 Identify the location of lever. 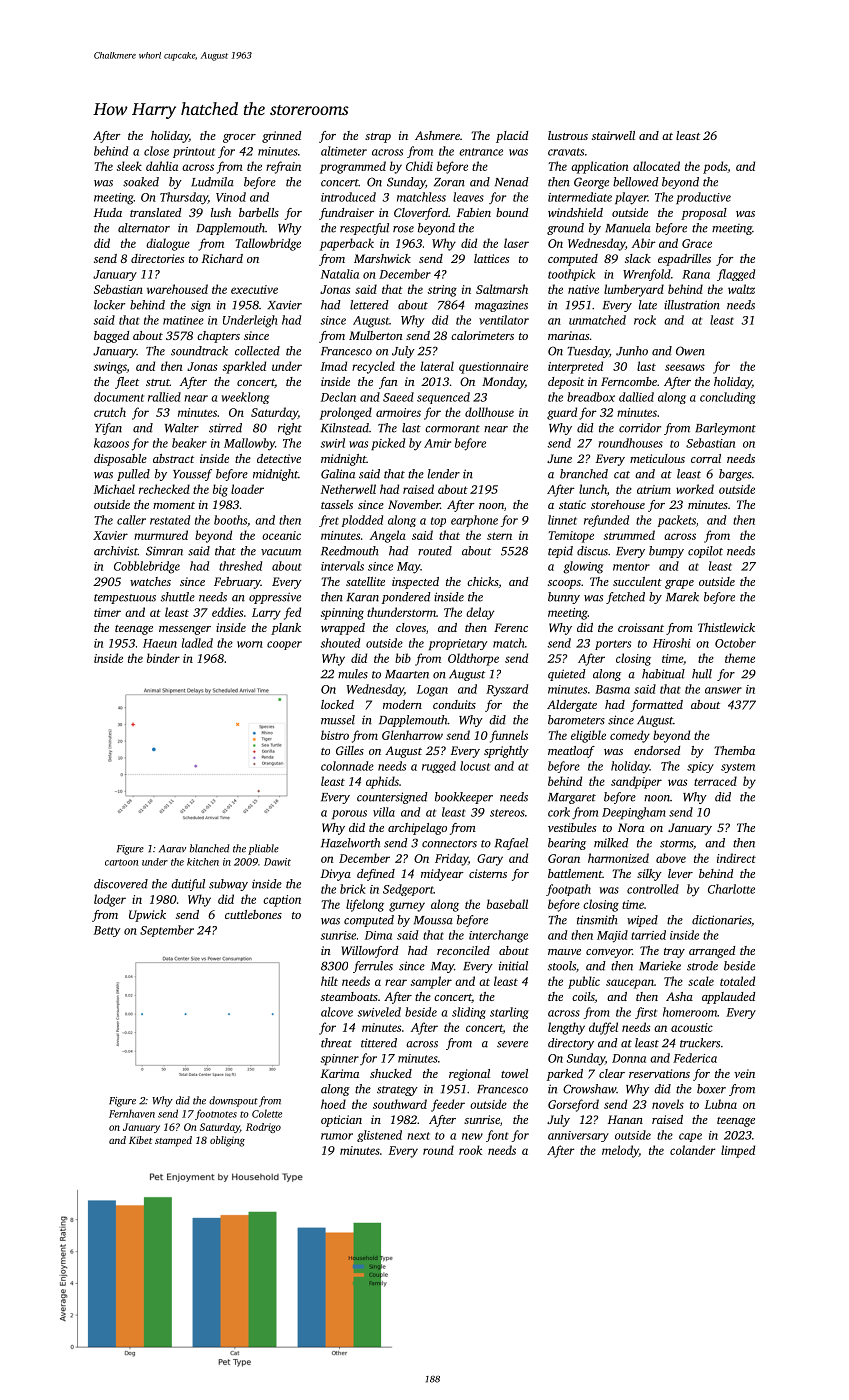
(680, 873).
